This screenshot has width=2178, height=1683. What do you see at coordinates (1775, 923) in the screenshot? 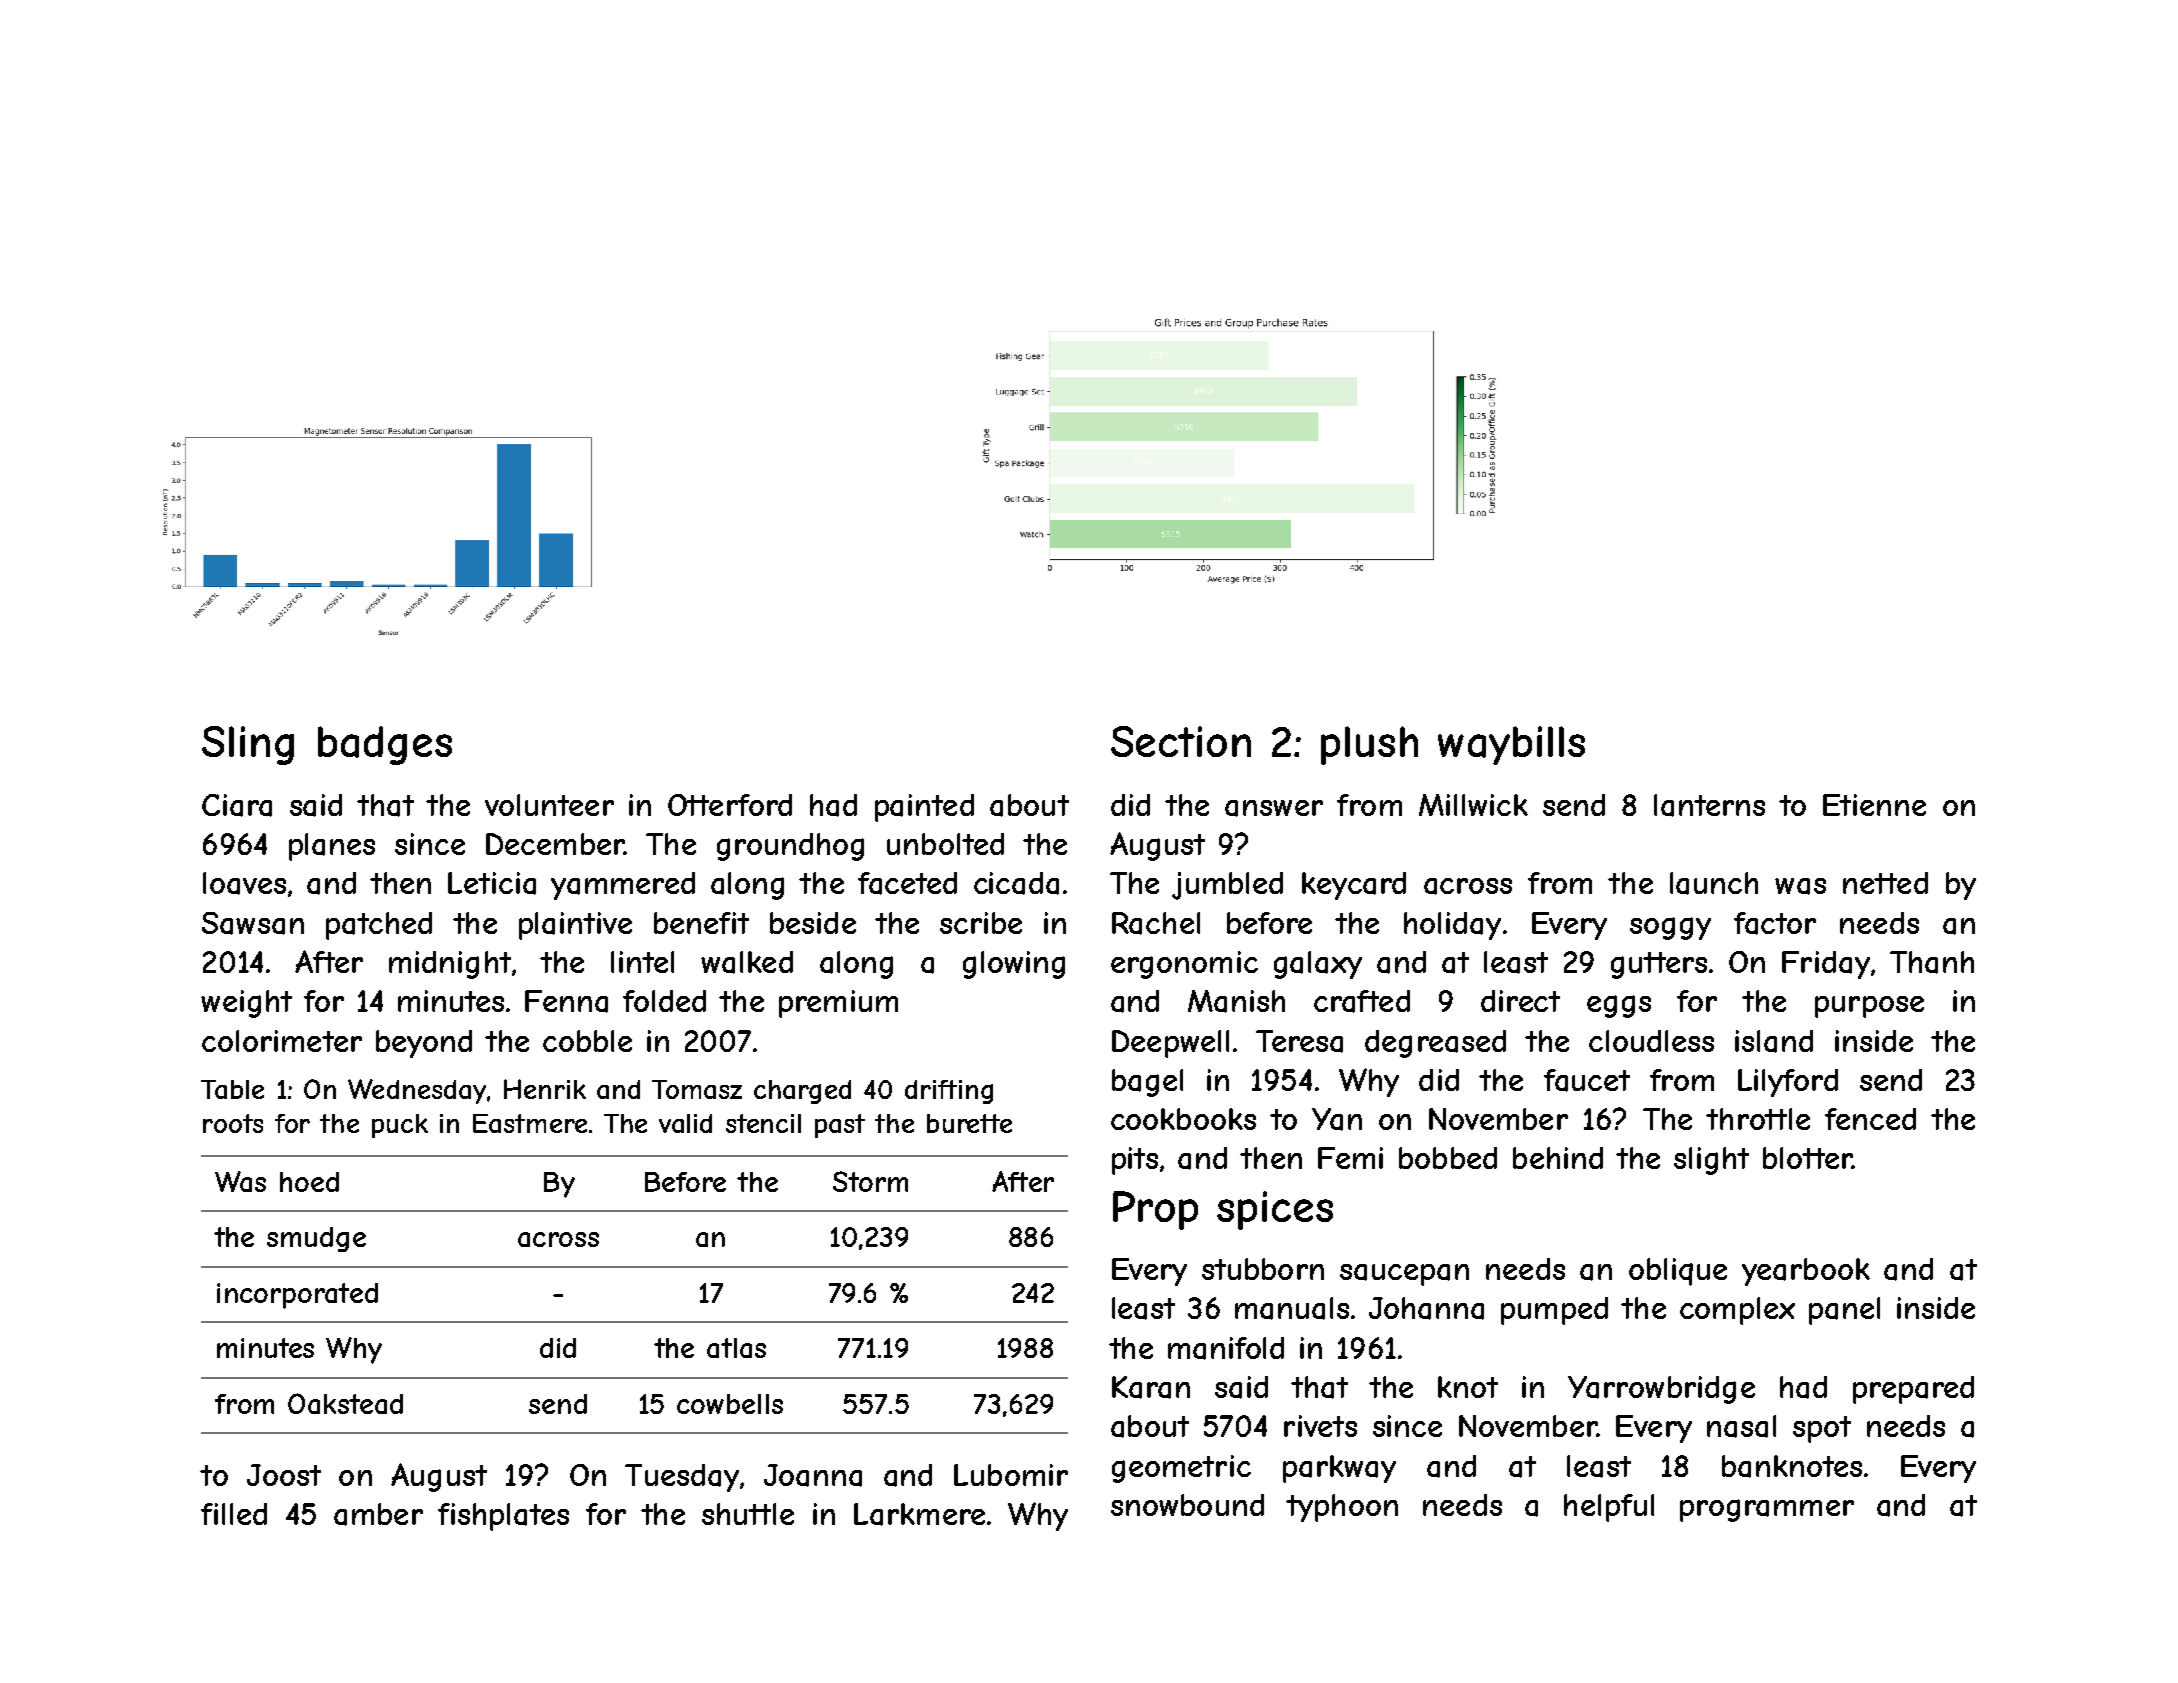
I see `factor` at bounding box center [1775, 923].
